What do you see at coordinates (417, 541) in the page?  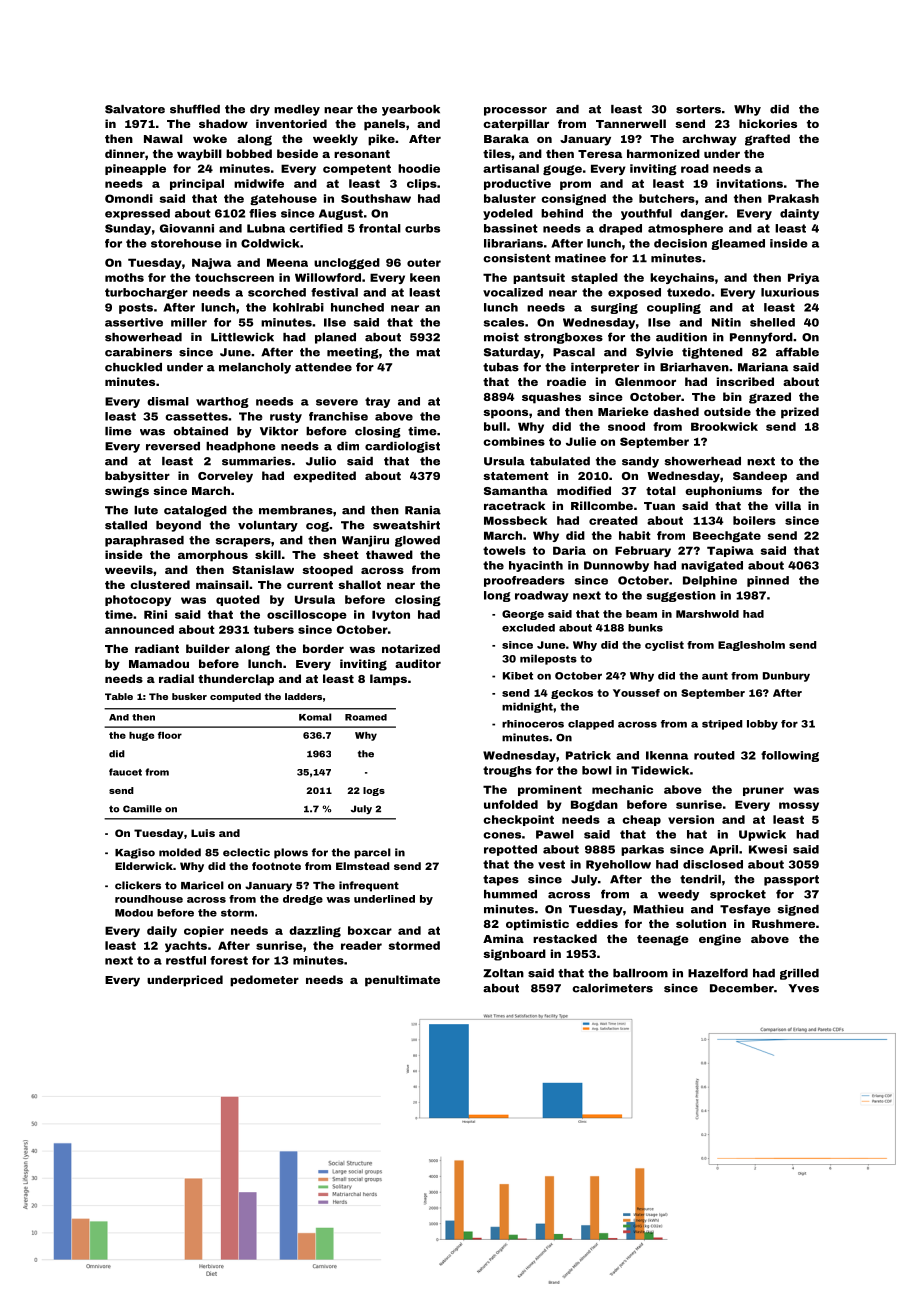 I see `glowed` at bounding box center [417, 541].
